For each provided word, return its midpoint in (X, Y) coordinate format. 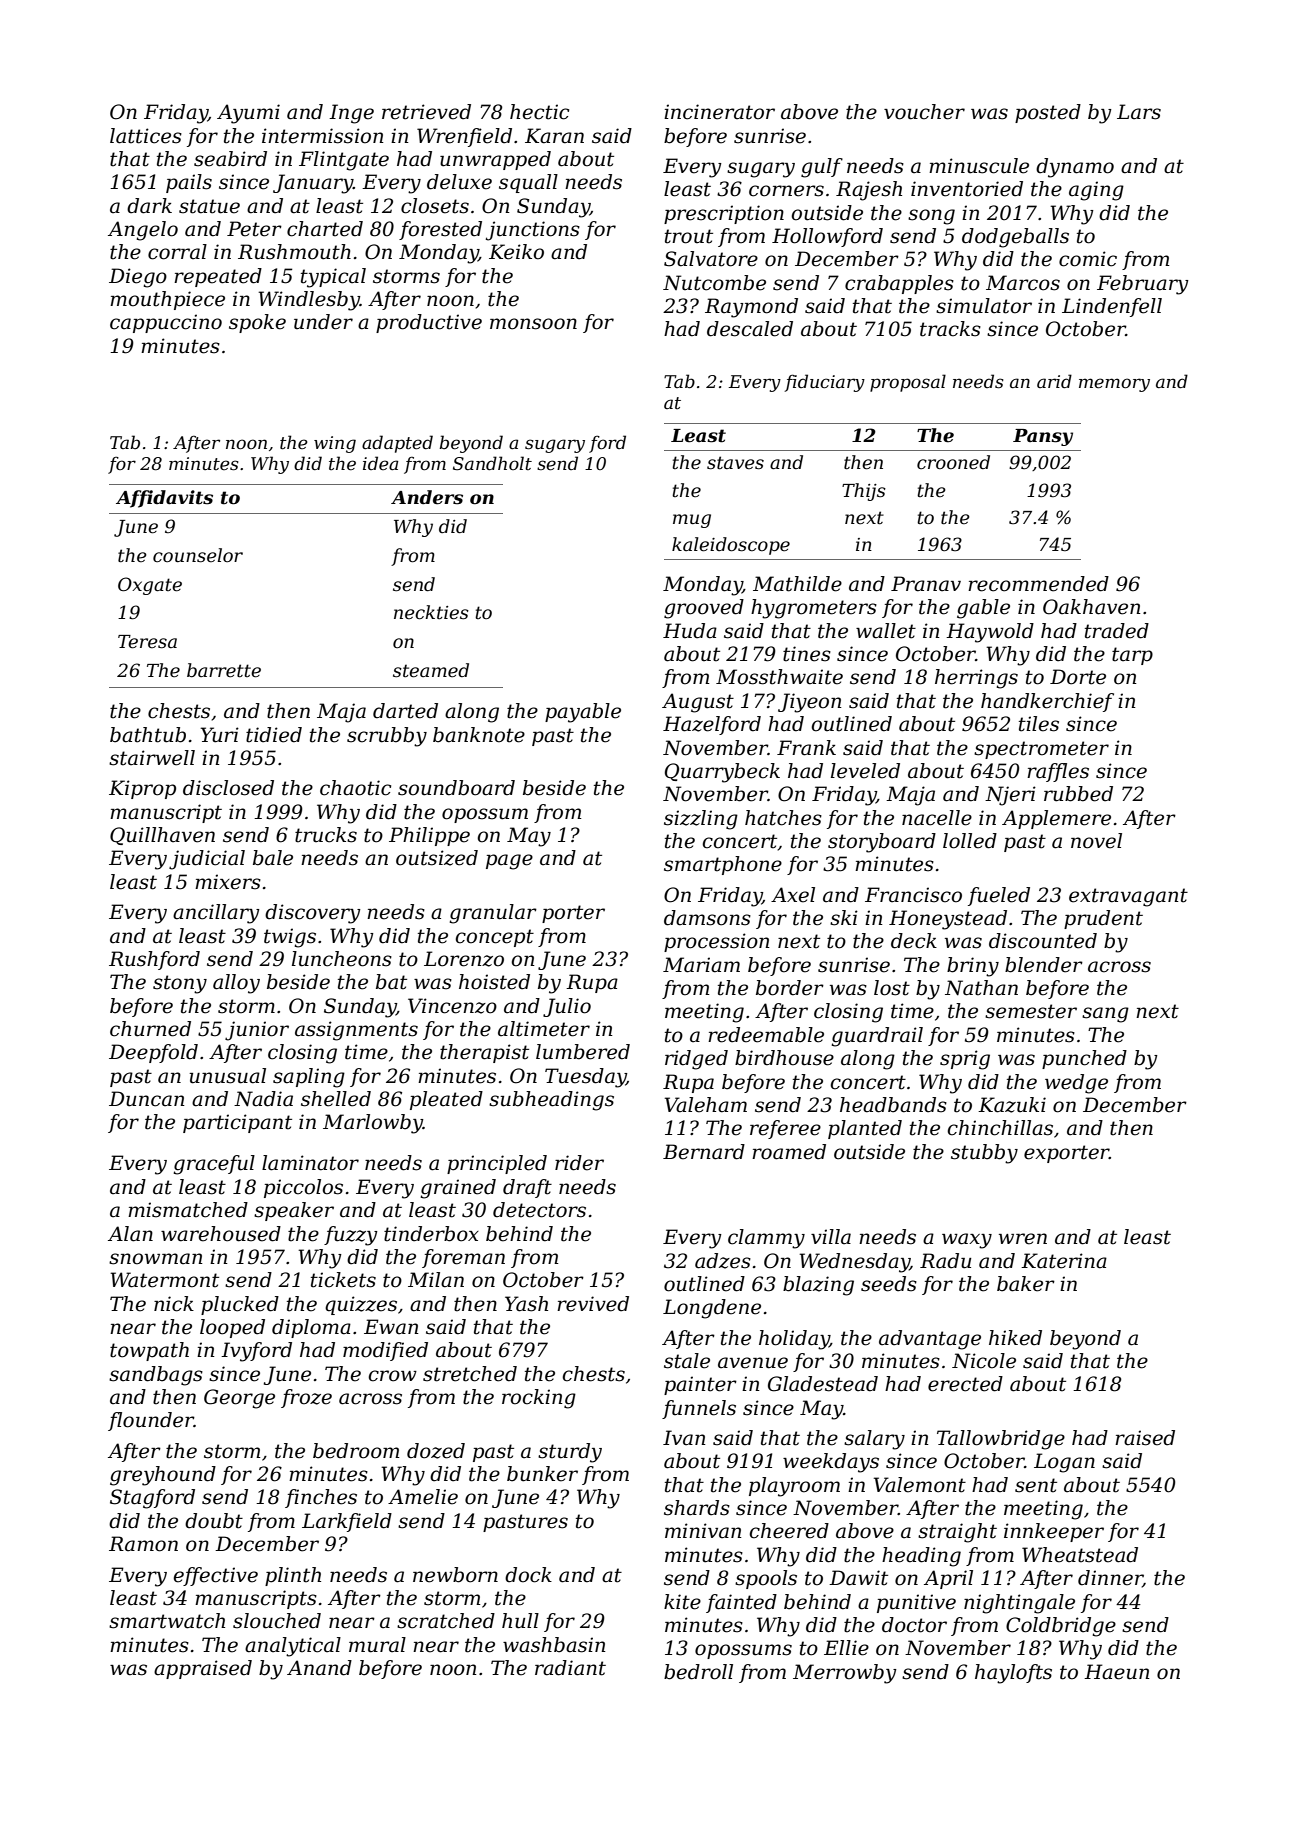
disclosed (228, 788)
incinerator (719, 112)
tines (807, 654)
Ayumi (248, 114)
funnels (699, 1409)
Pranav (926, 584)
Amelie (423, 1497)
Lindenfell (1112, 307)
